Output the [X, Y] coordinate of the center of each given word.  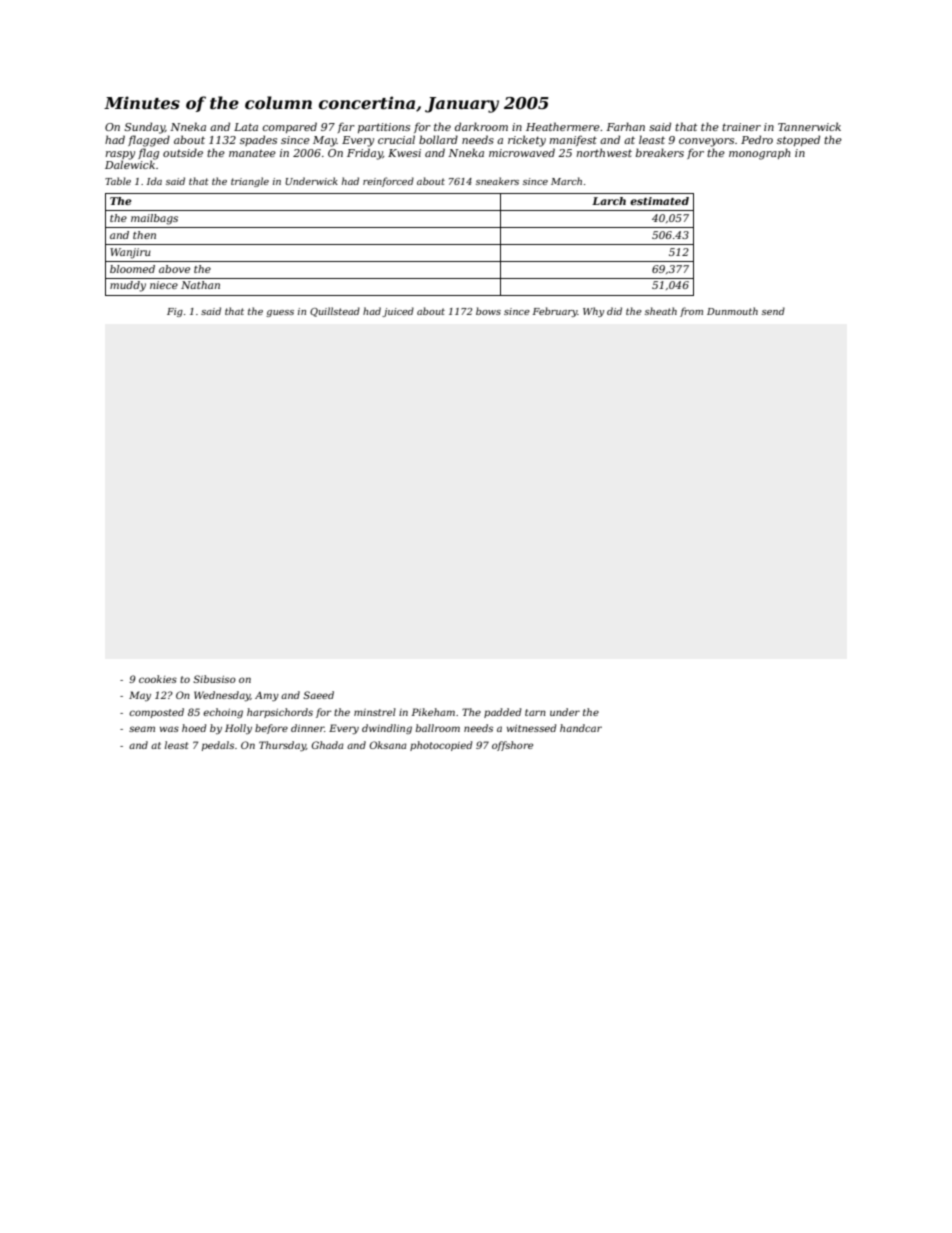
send [773, 311]
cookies [158, 679]
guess [280, 313]
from [691, 312]
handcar [581, 728]
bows [488, 311]
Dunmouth [732, 311]
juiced [398, 312]
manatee [252, 153]
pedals [218, 746]
